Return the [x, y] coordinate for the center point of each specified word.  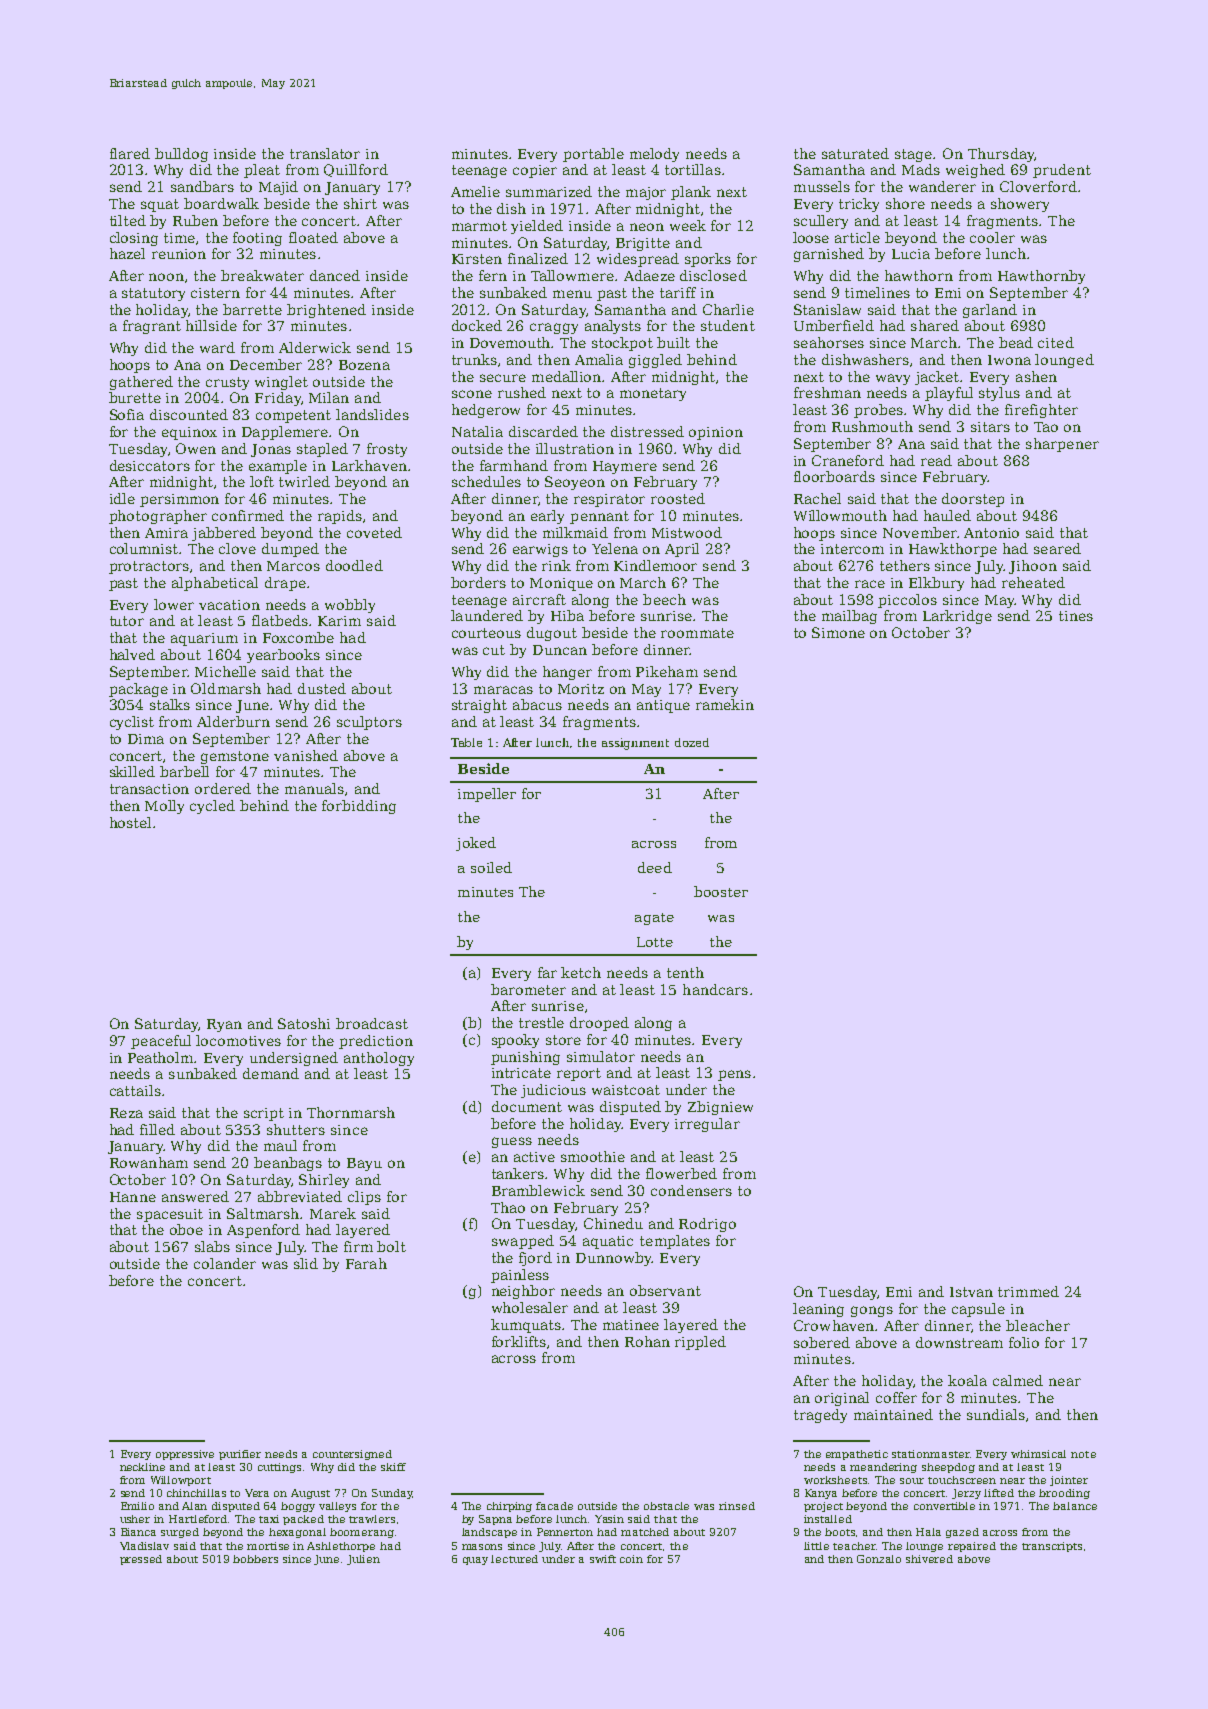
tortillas [693, 169]
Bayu [364, 1164]
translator [325, 153]
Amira [166, 533]
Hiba [567, 615]
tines [1076, 616]
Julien [363, 1560]
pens [734, 1075]
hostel [130, 822]
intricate [521, 1073]
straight [479, 706]
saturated [855, 153]
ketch [581, 972]
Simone [838, 632]
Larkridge [957, 617]
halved [132, 654]
